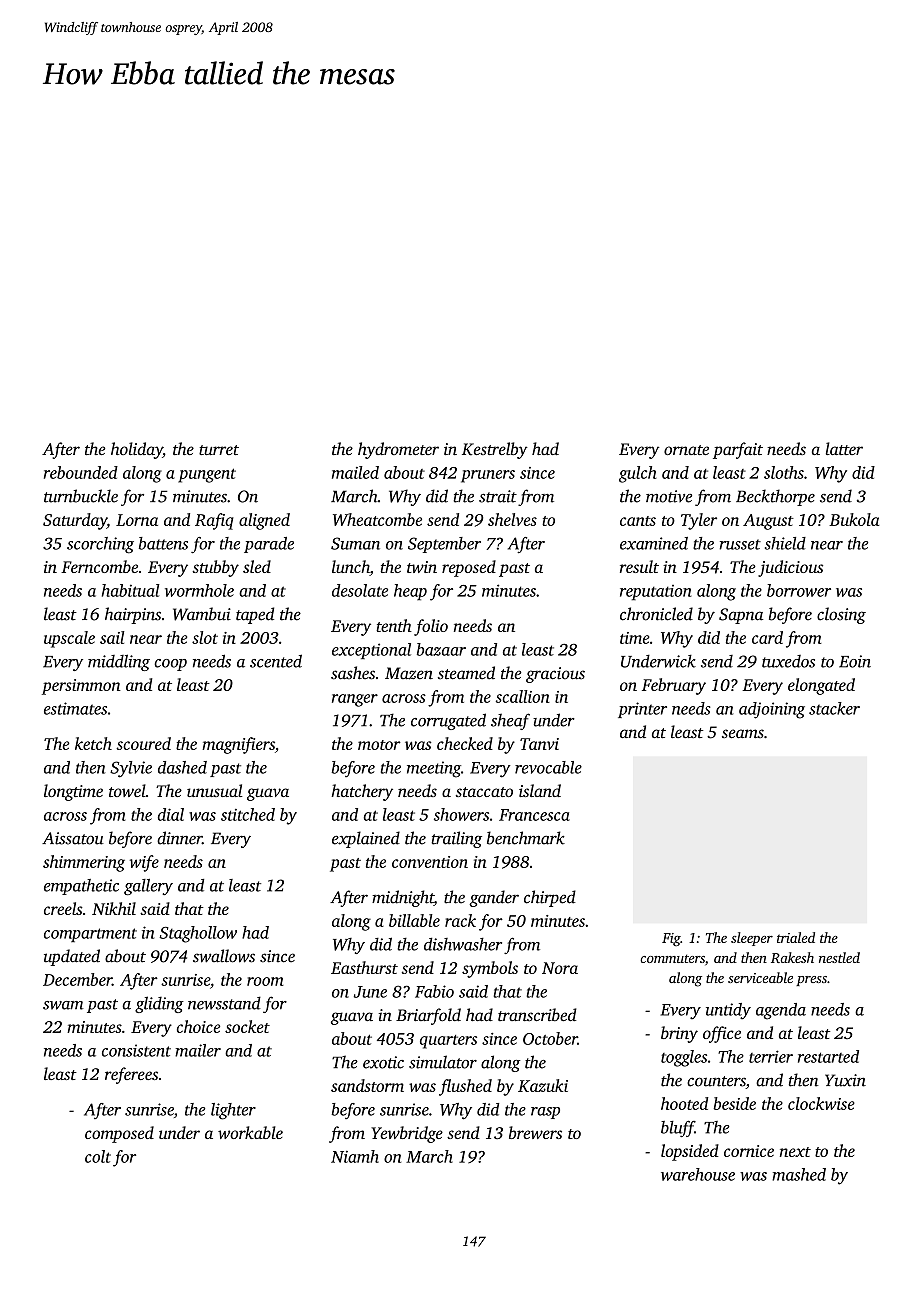 Image resolution: width=924 pixels, height=1308 pixels. Describe the element at coordinates (671, 939) in the image. I see `Fig` at that location.
